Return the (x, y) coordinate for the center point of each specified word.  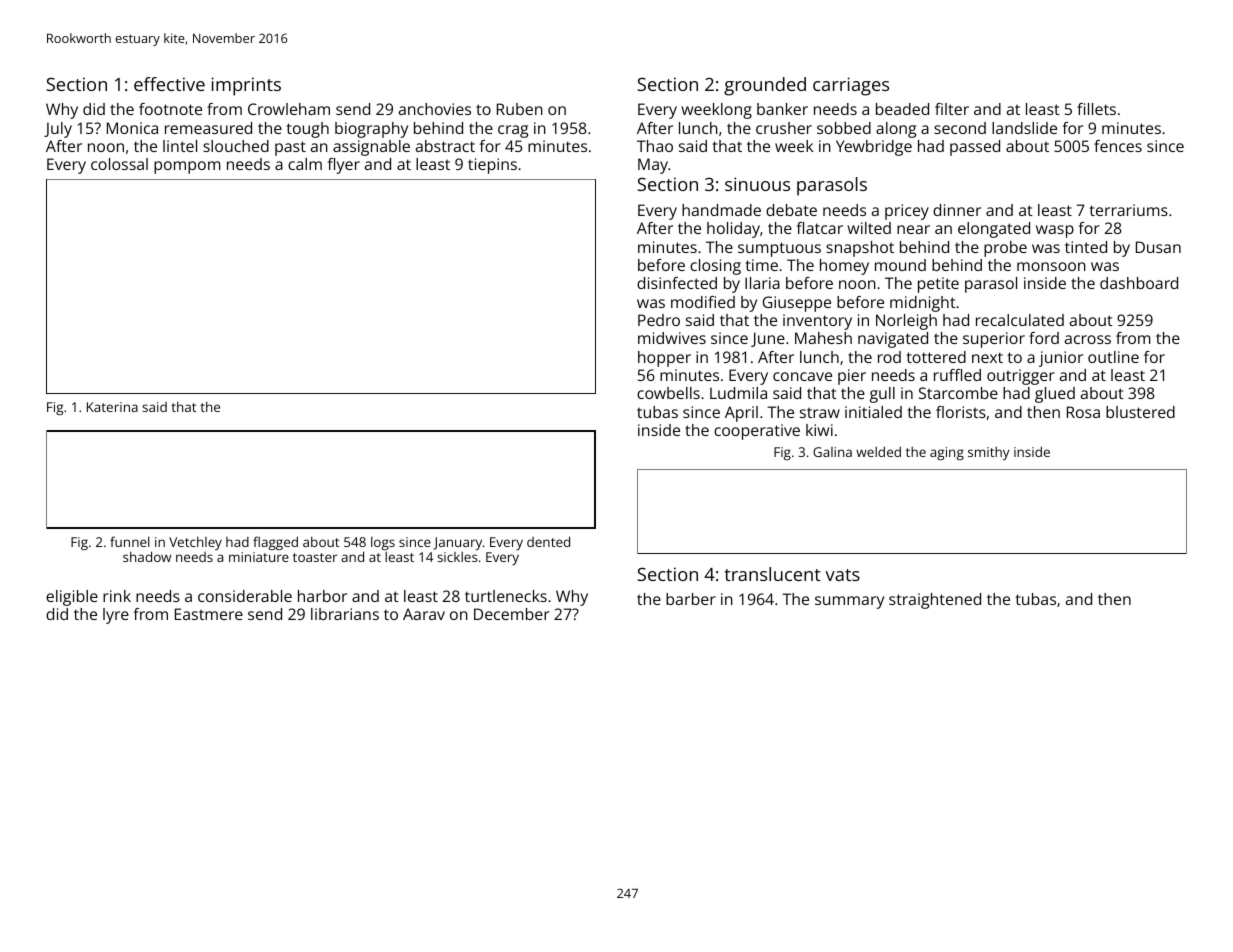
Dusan (1158, 247)
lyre (116, 616)
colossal (119, 164)
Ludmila (738, 393)
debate (791, 210)
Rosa (1083, 412)
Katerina (112, 407)
